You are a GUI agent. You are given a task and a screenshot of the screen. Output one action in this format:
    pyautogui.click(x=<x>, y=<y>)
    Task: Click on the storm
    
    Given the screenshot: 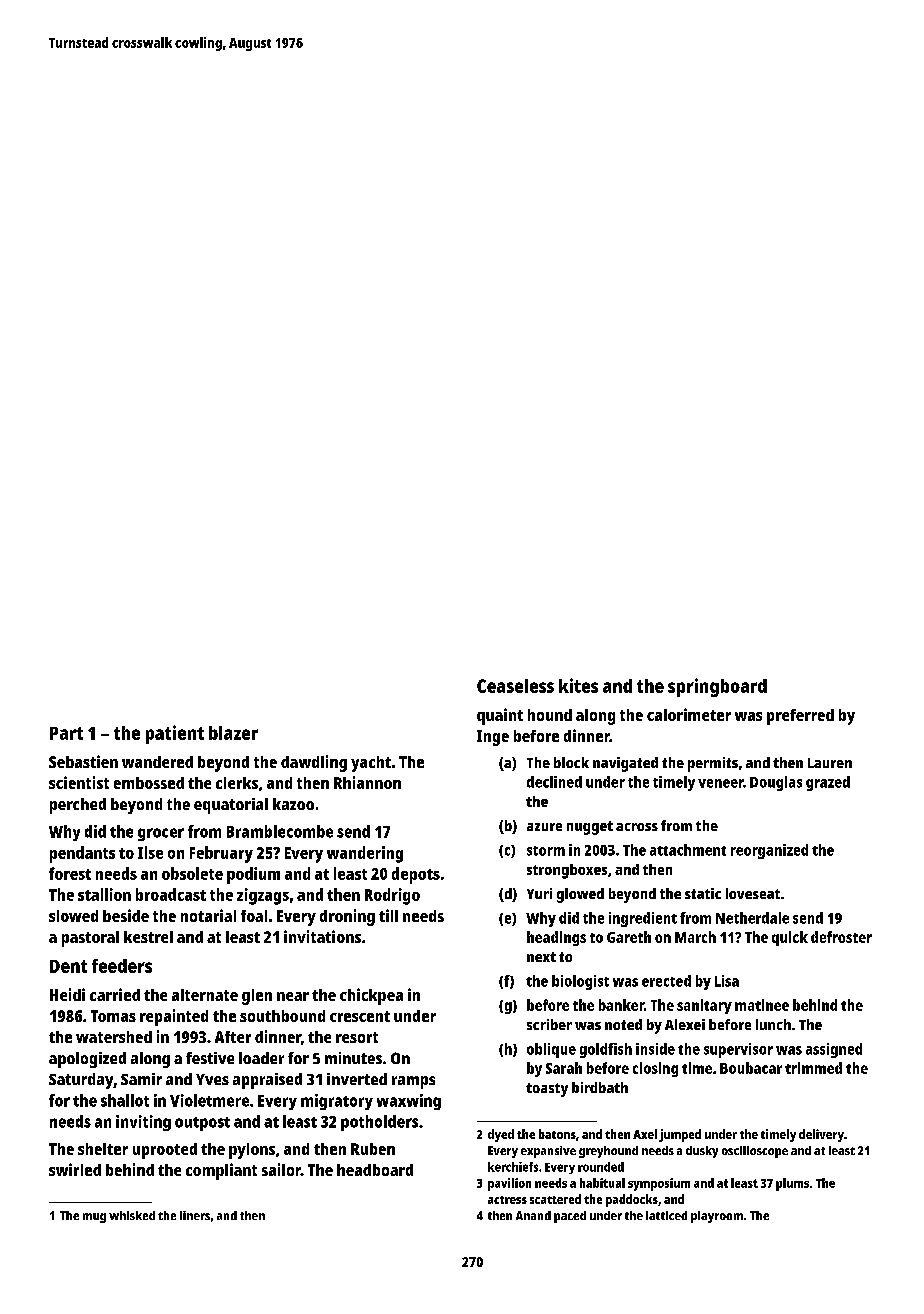 What is the action you would take?
    pyautogui.click(x=546, y=851)
